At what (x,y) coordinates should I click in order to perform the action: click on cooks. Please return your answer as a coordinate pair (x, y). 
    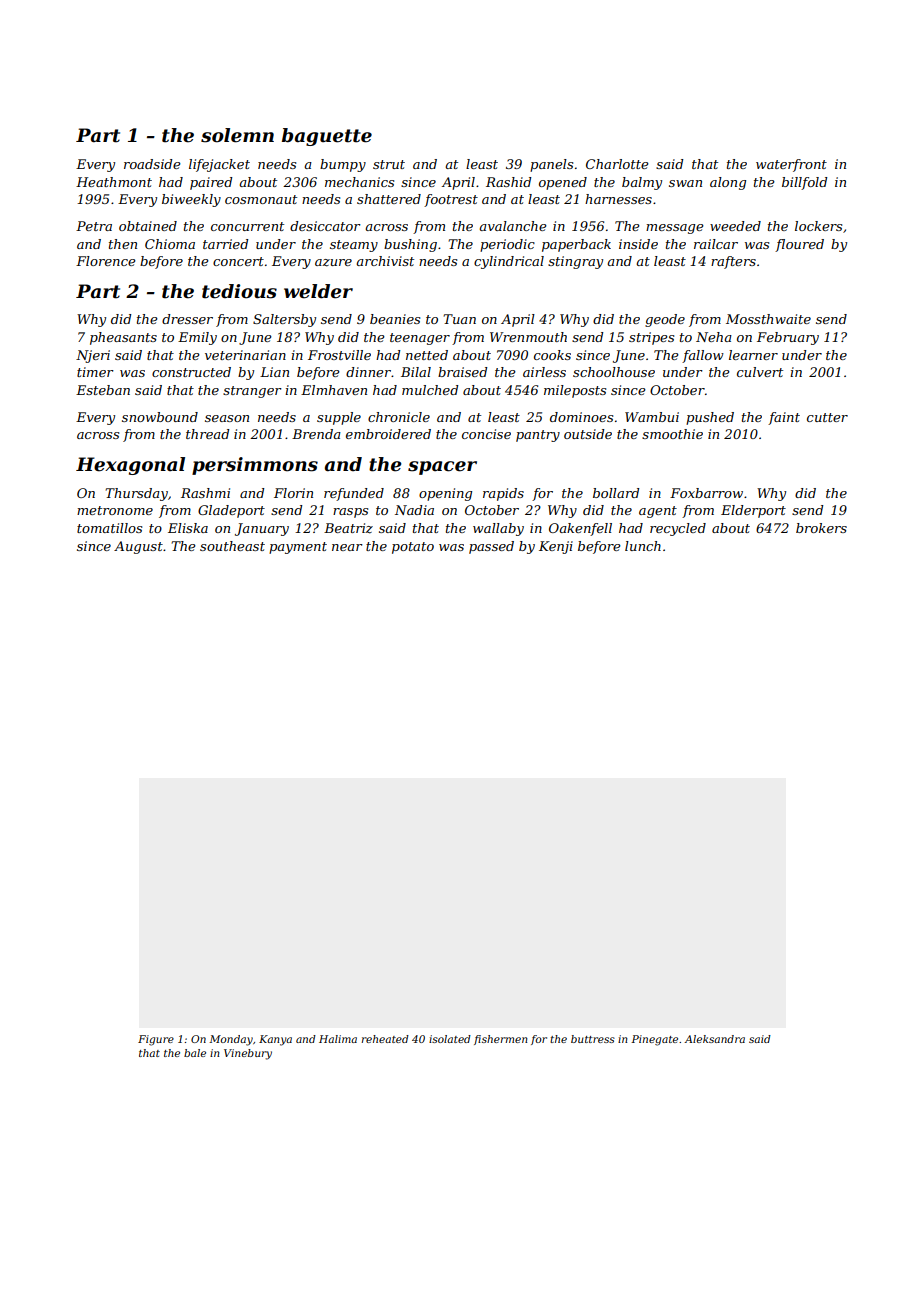
    Looking at the image, I should click on (552, 355).
